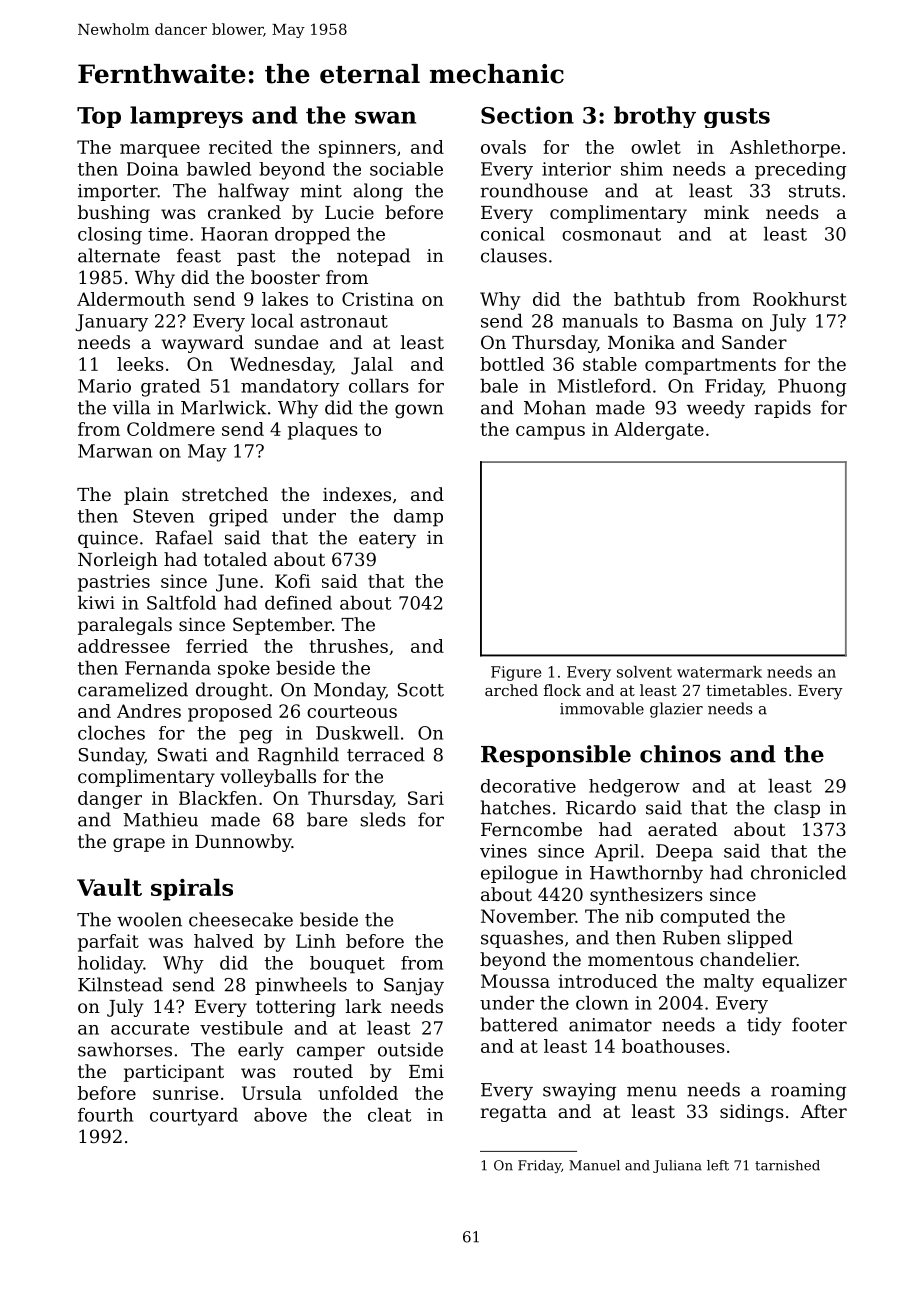 The height and width of the screenshot is (1314, 924). I want to click on gusts, so click(737, 118).
